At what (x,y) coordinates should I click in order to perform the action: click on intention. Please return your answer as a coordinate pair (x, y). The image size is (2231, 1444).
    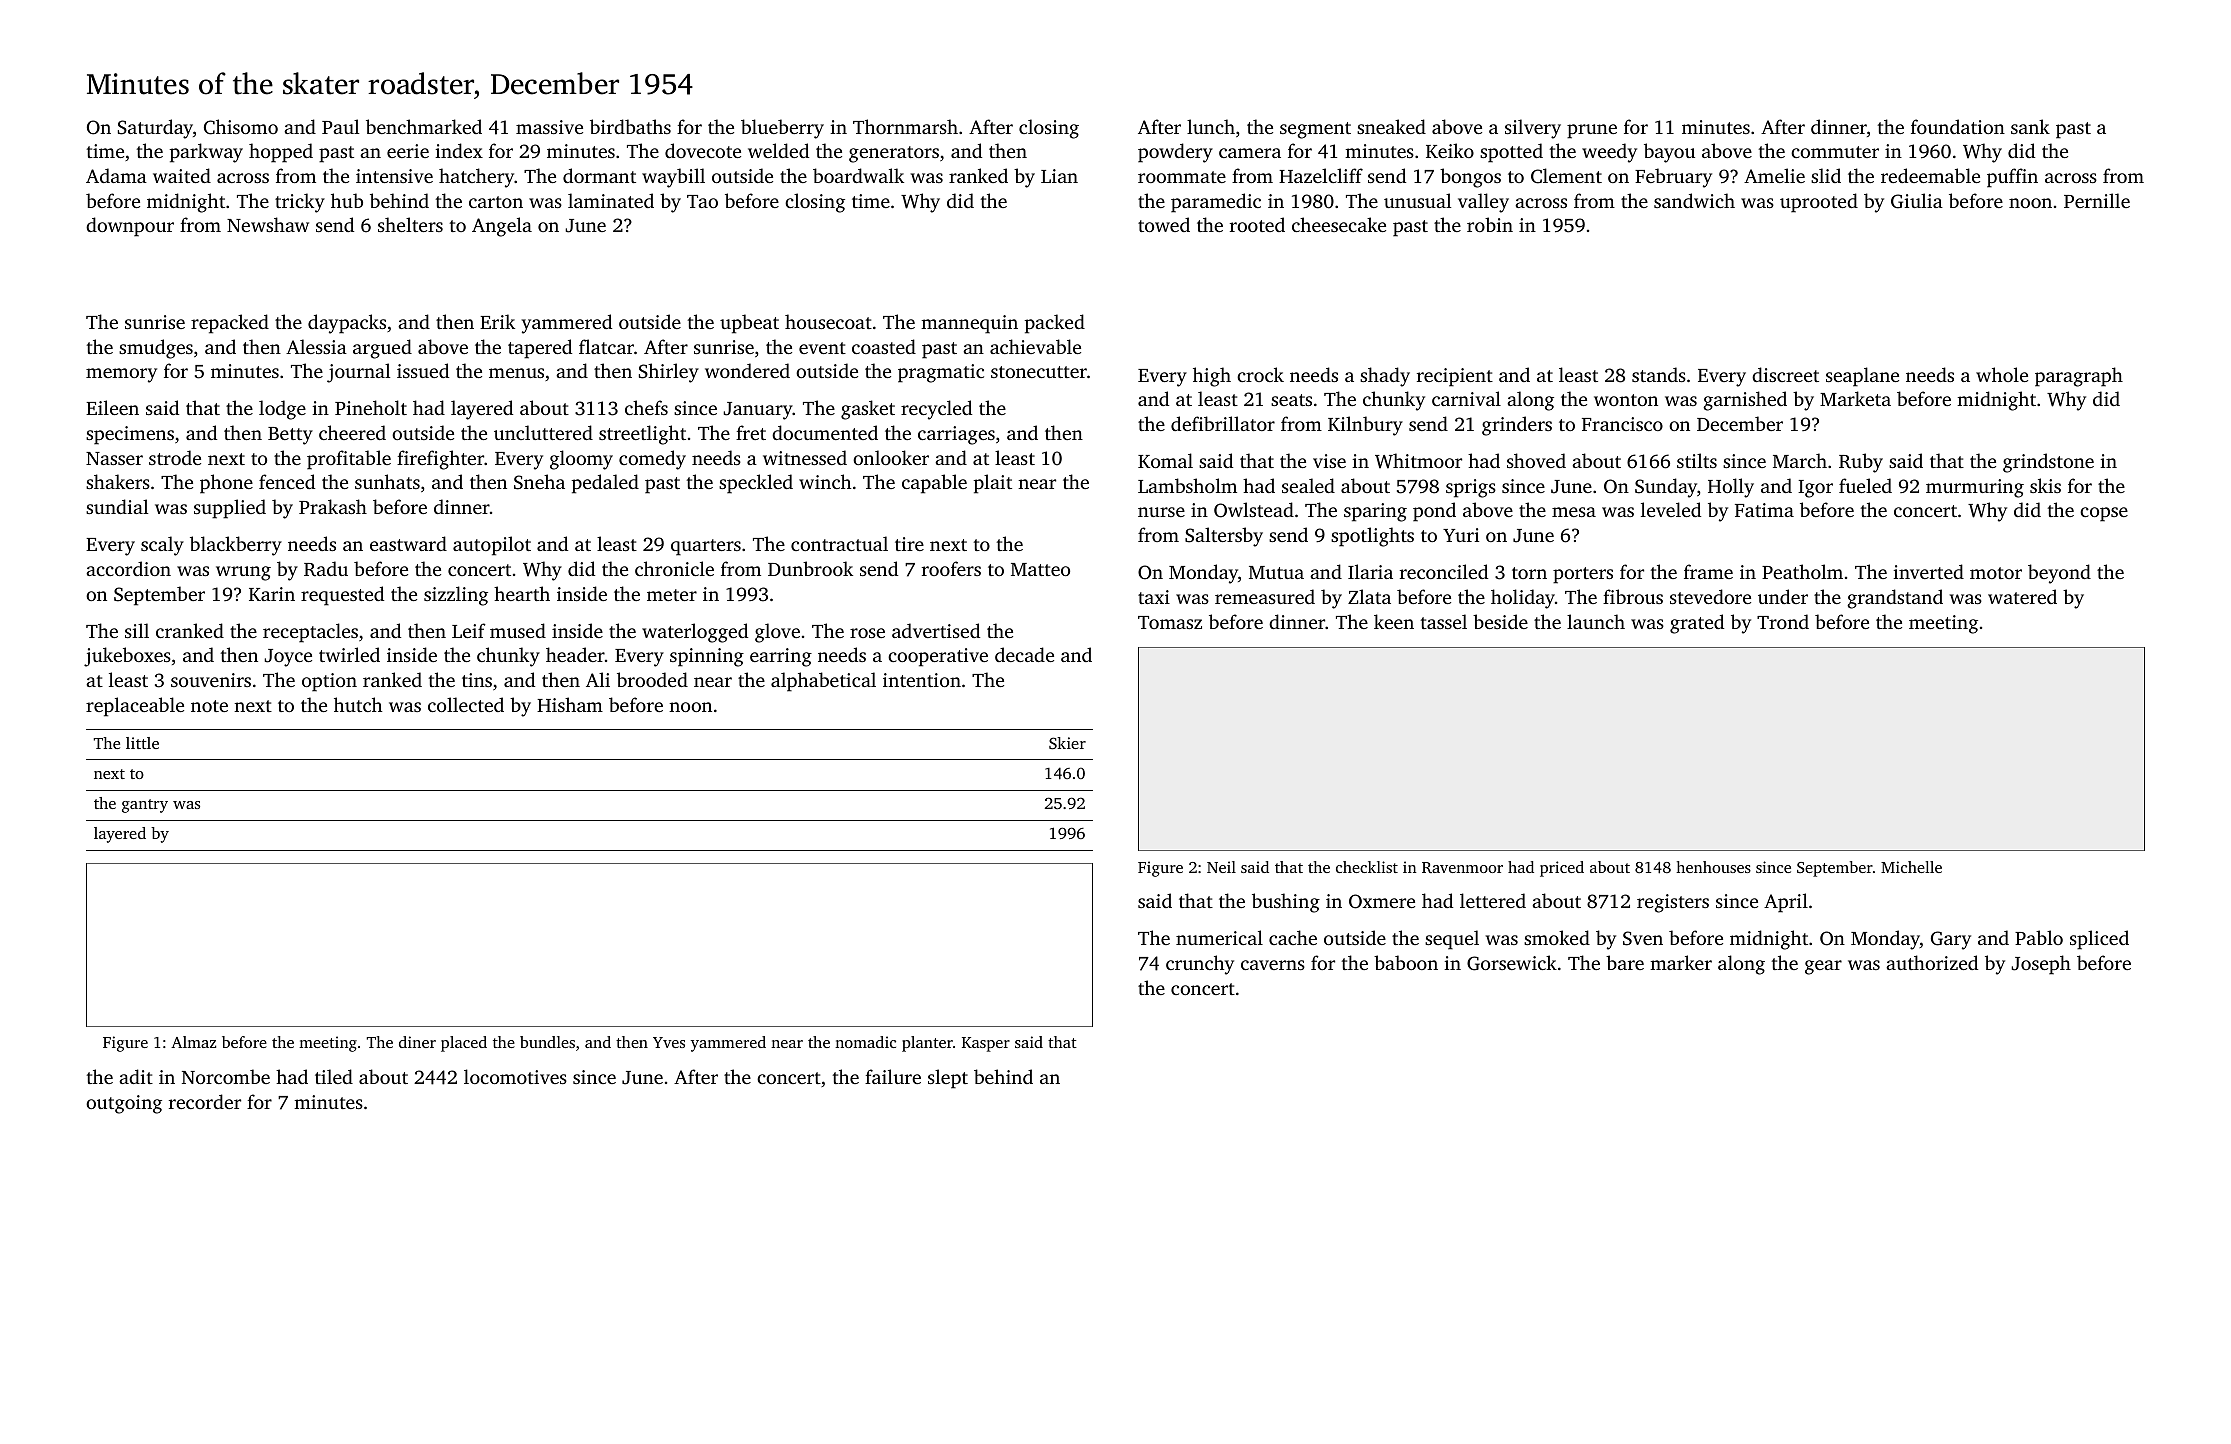
    Looking at the image, I should click on (922, 680).
